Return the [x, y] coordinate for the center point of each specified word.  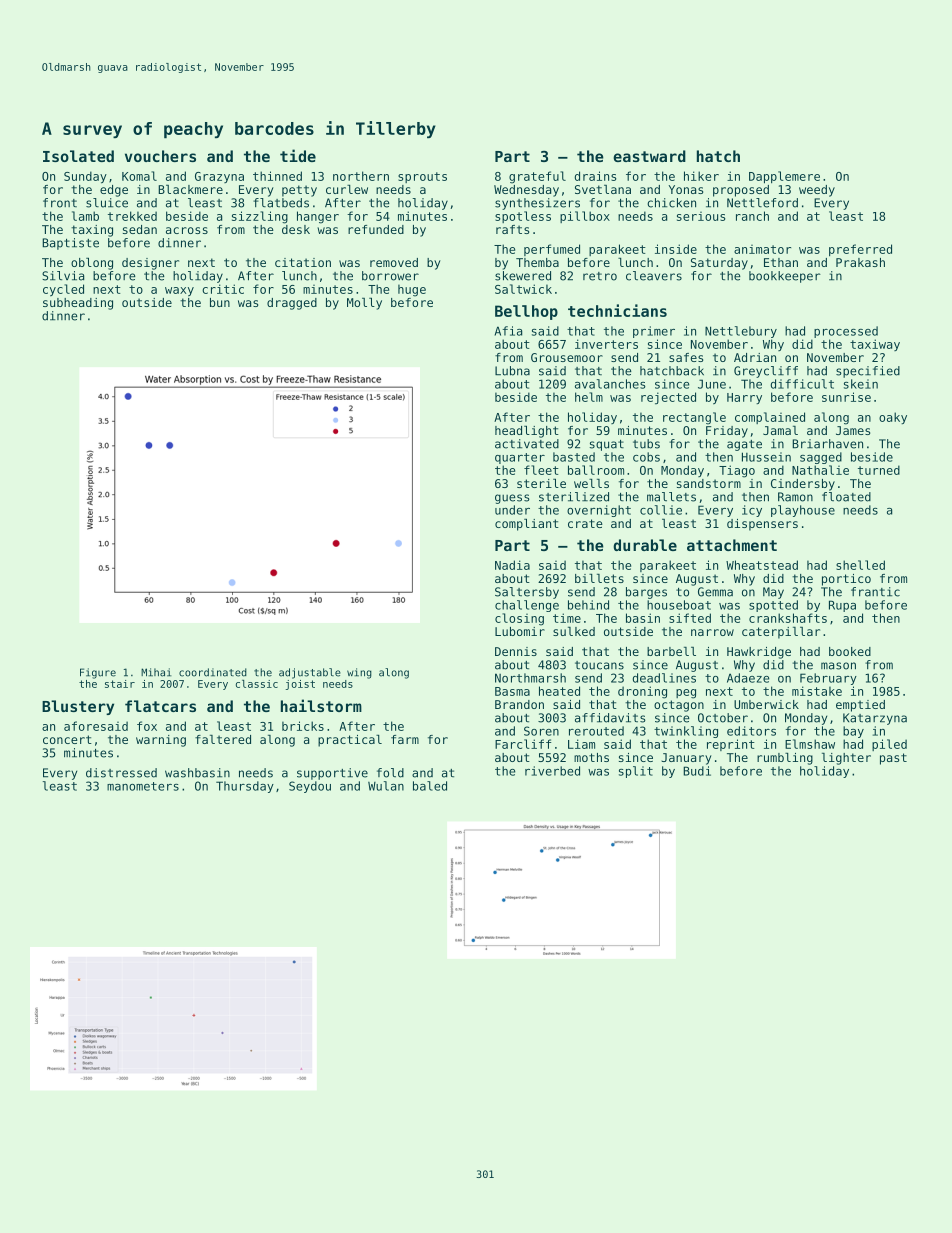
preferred [860, 250]
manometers [143, 786]
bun [220, 302]
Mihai [156, 672]
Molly [364, 304]
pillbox [585, 217]
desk [296, 229]
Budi [697, 771]
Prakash [860, 262]
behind [588, 605]
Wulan [386, 786]
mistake [817, 691]
